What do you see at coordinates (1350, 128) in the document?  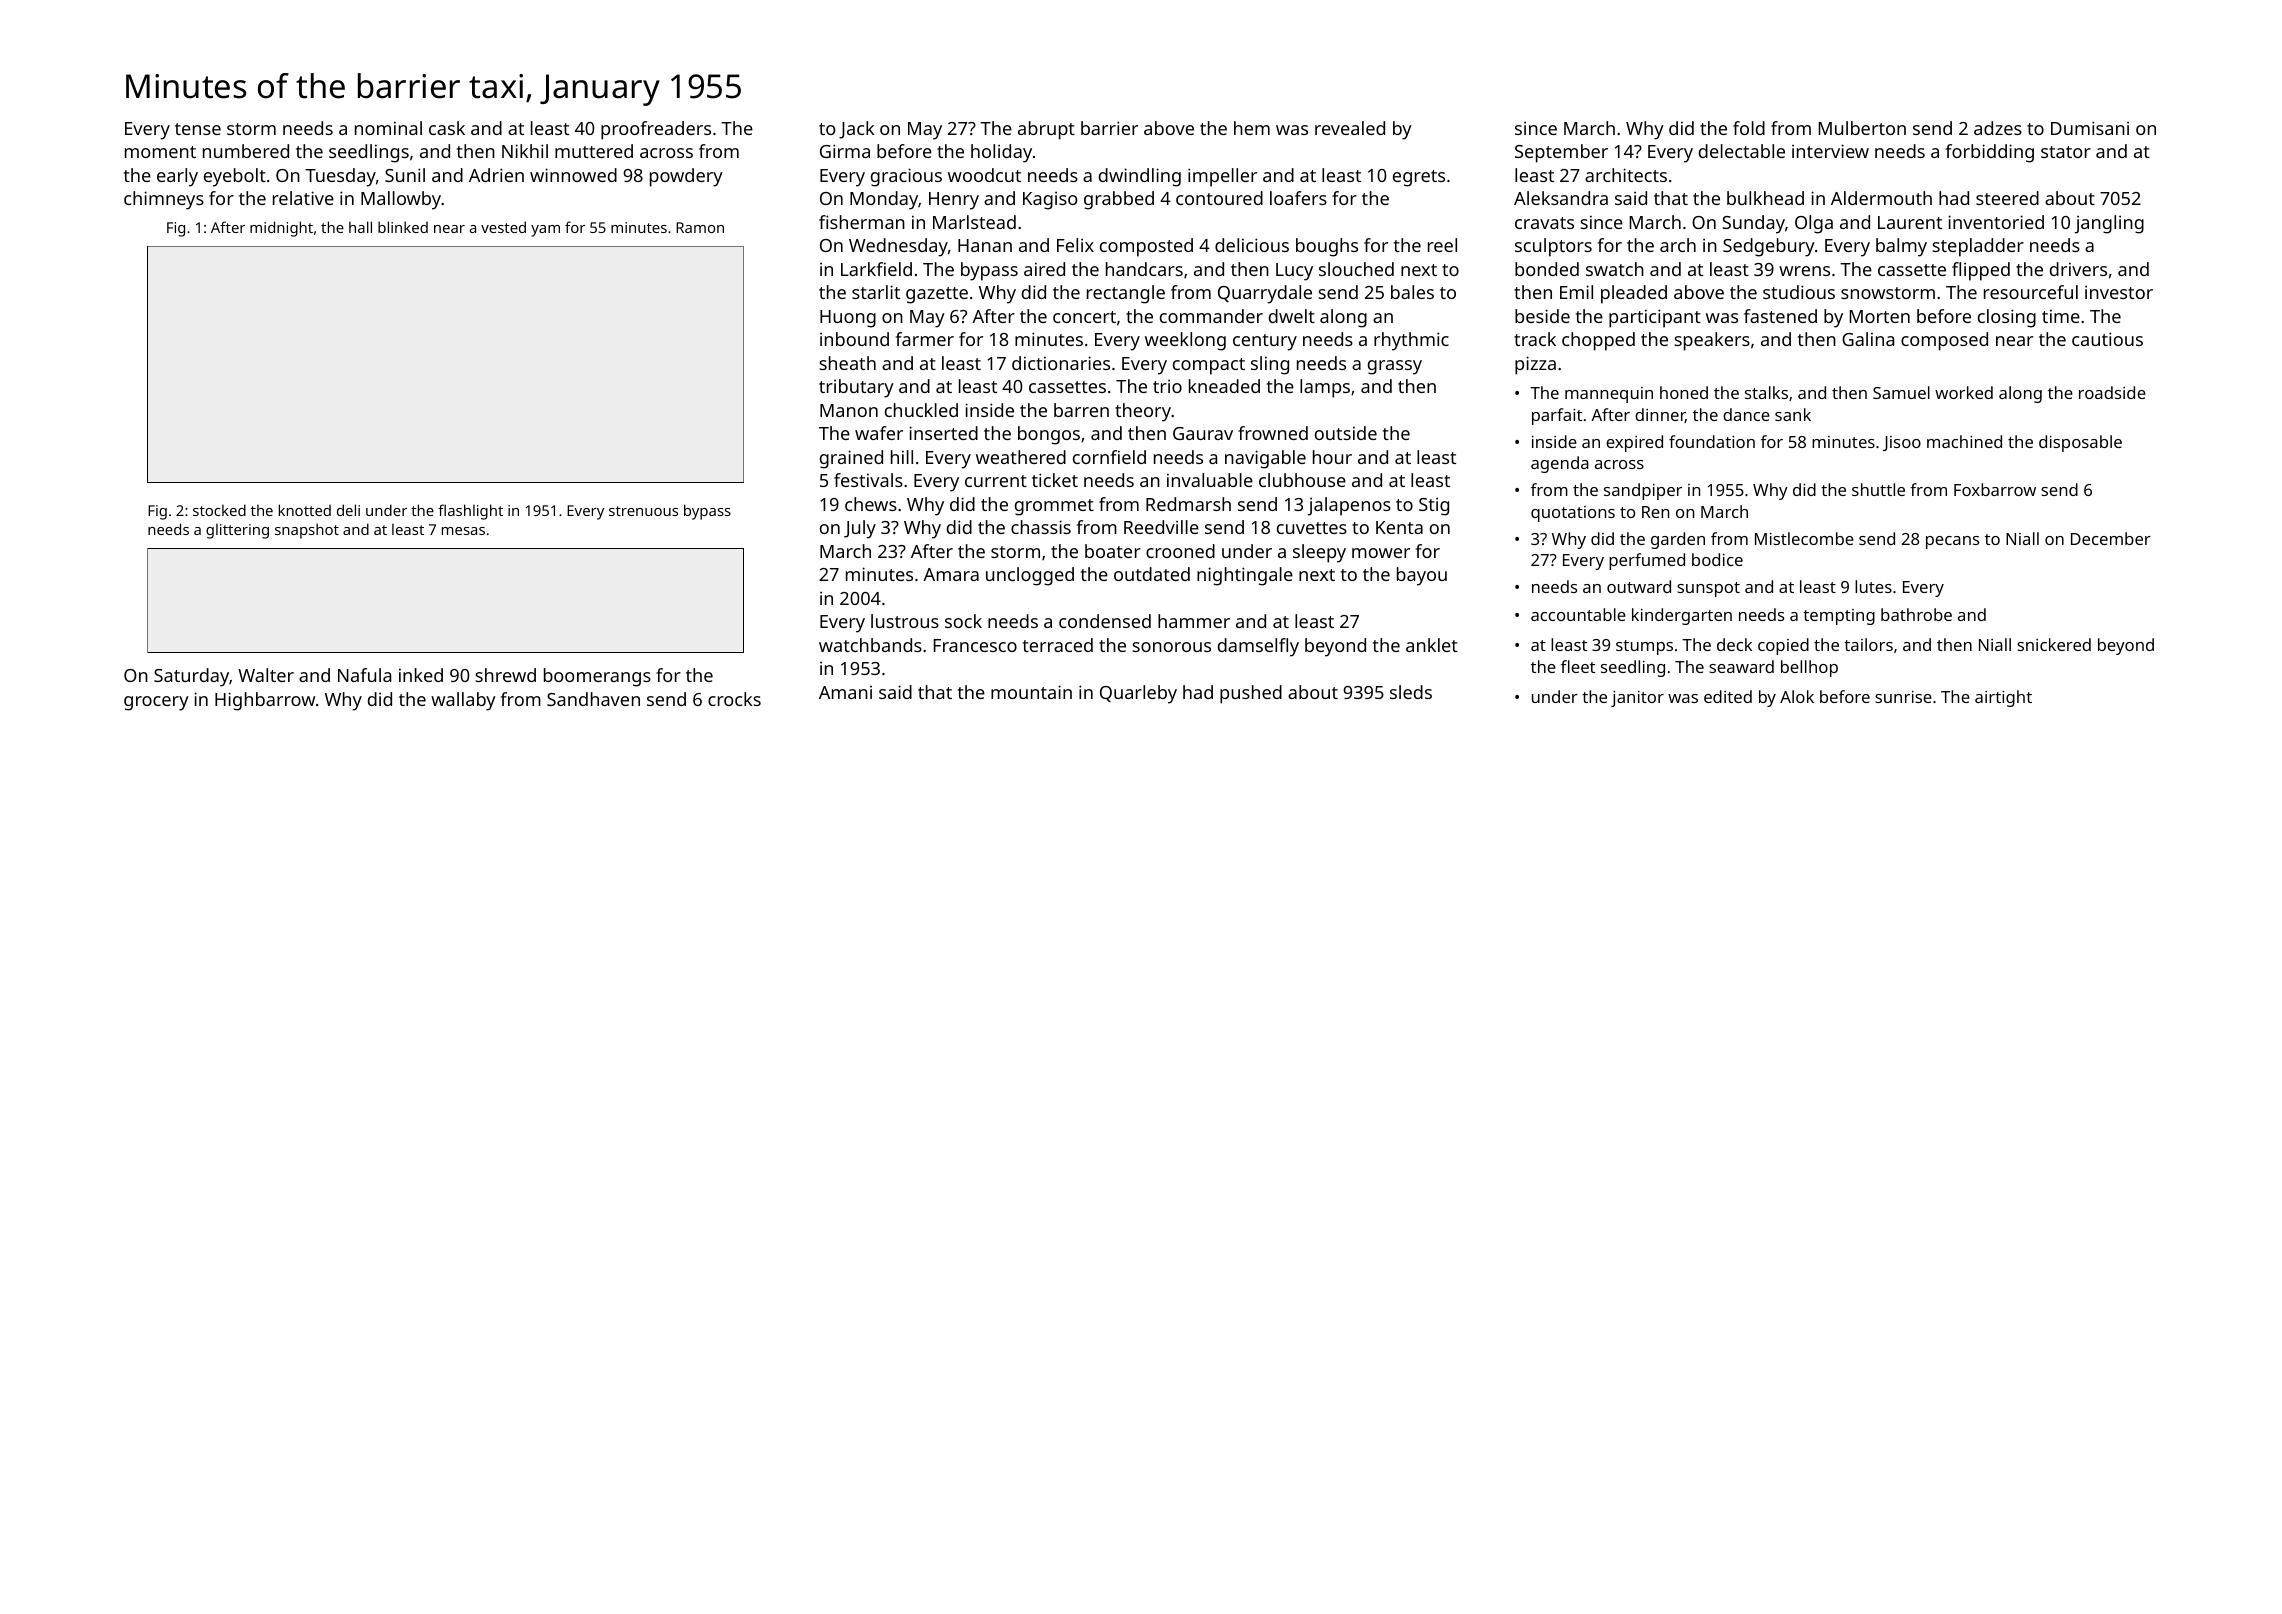 I see `revealed` at bounding box center [1350, 128].
